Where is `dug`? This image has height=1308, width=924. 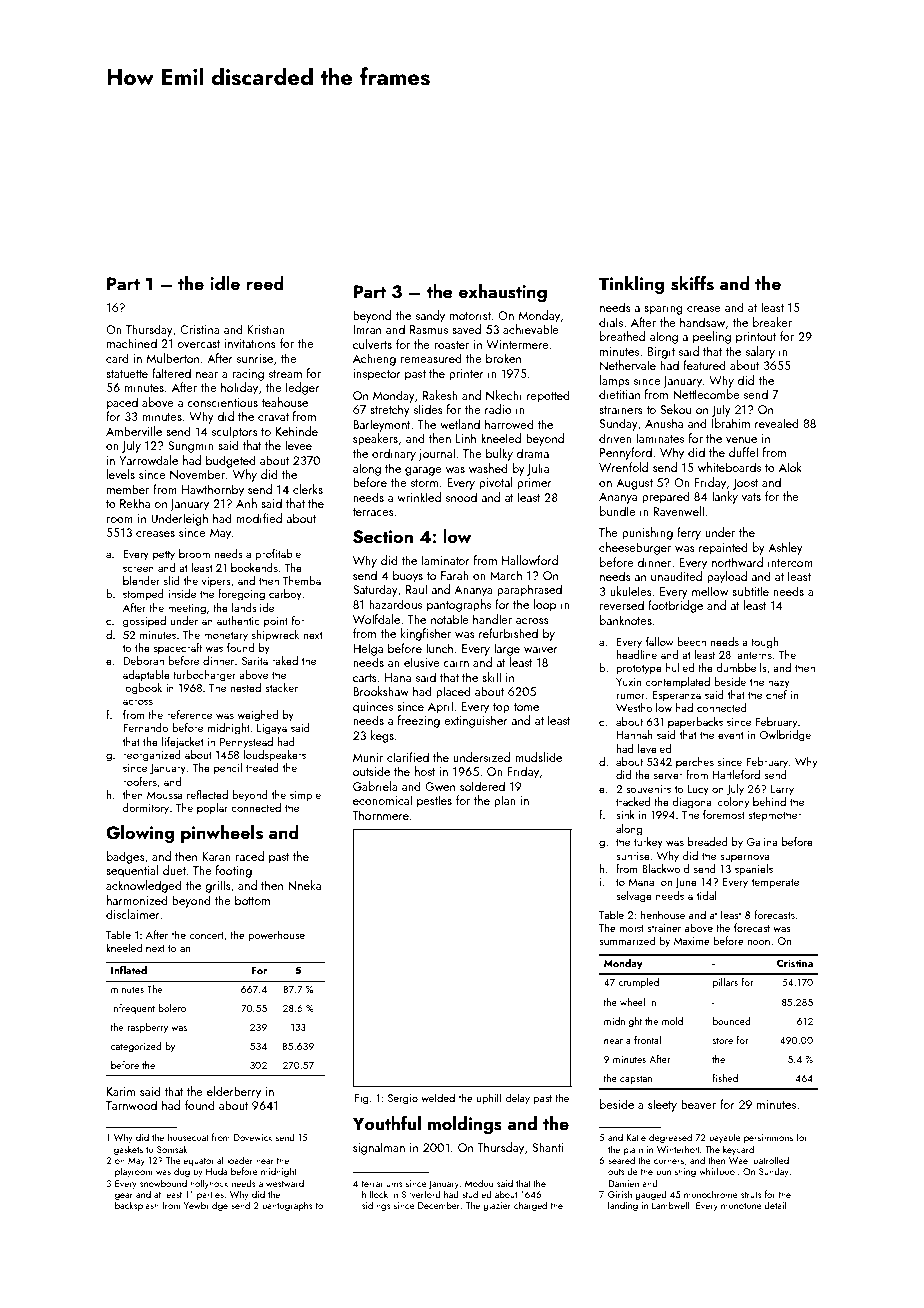 dug is located at coordinates (182, 1172).
